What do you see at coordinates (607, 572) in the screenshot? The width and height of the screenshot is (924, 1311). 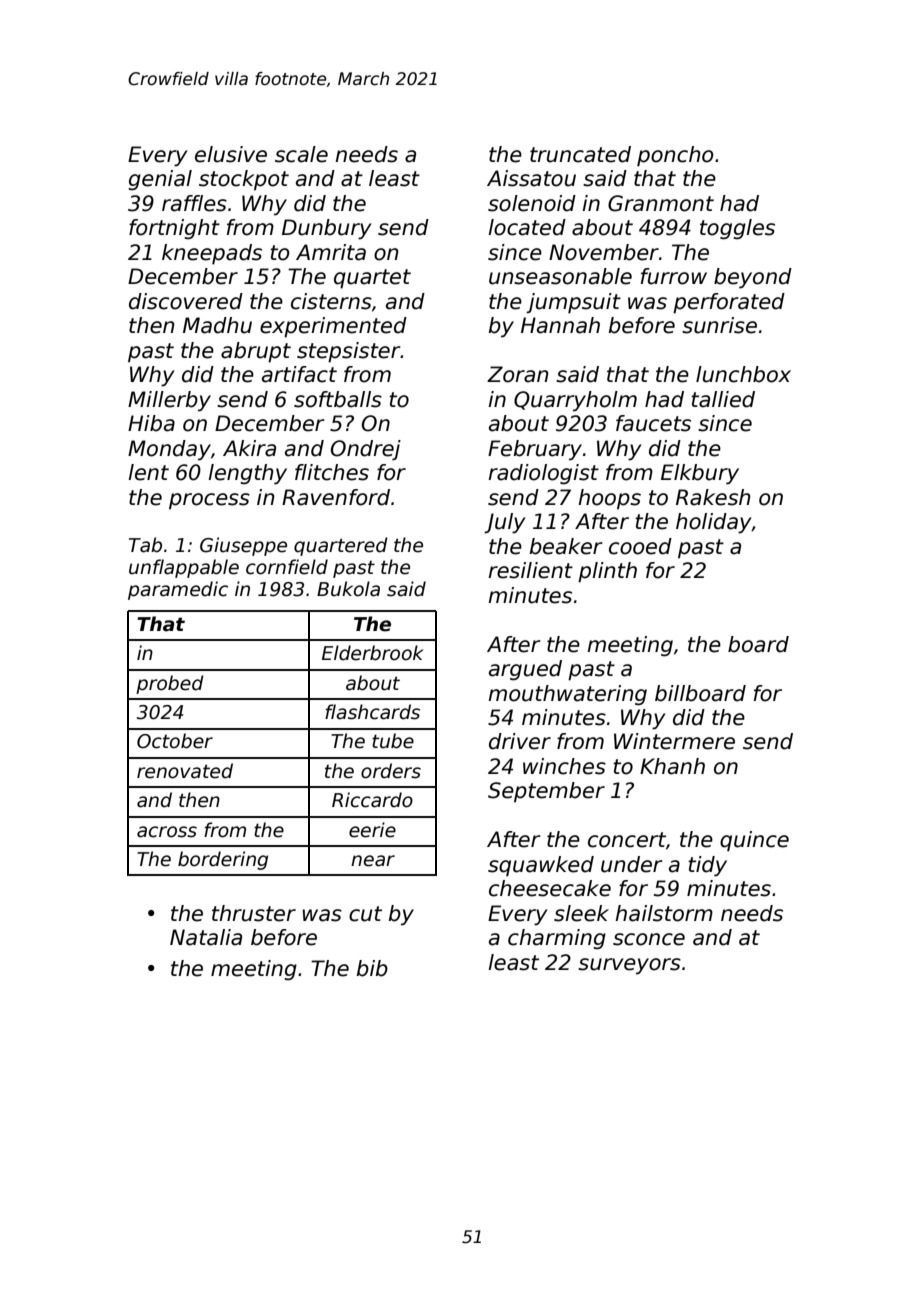 I see `plinth` at bounding box center [607, 572].
